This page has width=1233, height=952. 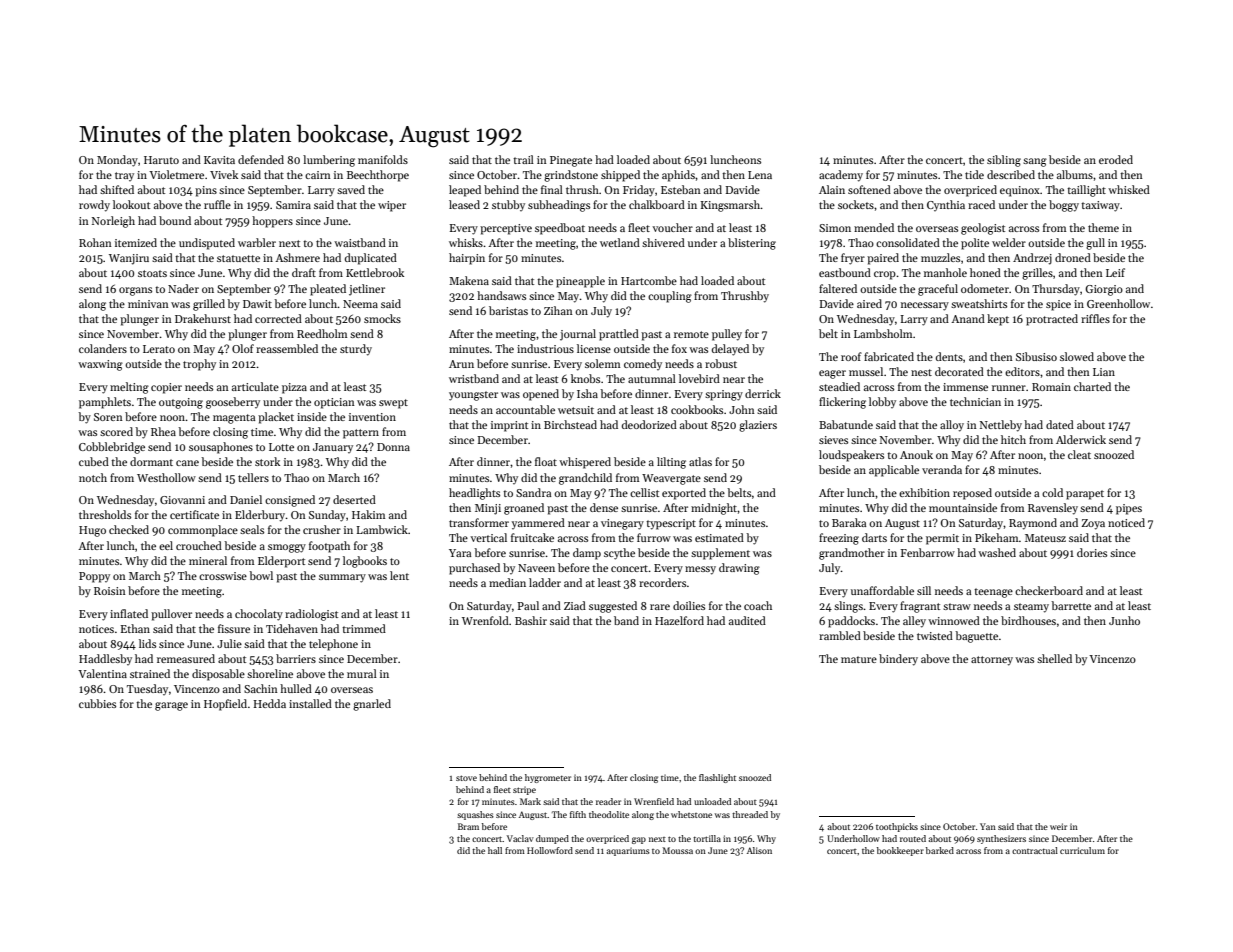 What do you see at coordinates (281, 562) in the page?
I see `Elderport` at bounding box center [281, 562].
